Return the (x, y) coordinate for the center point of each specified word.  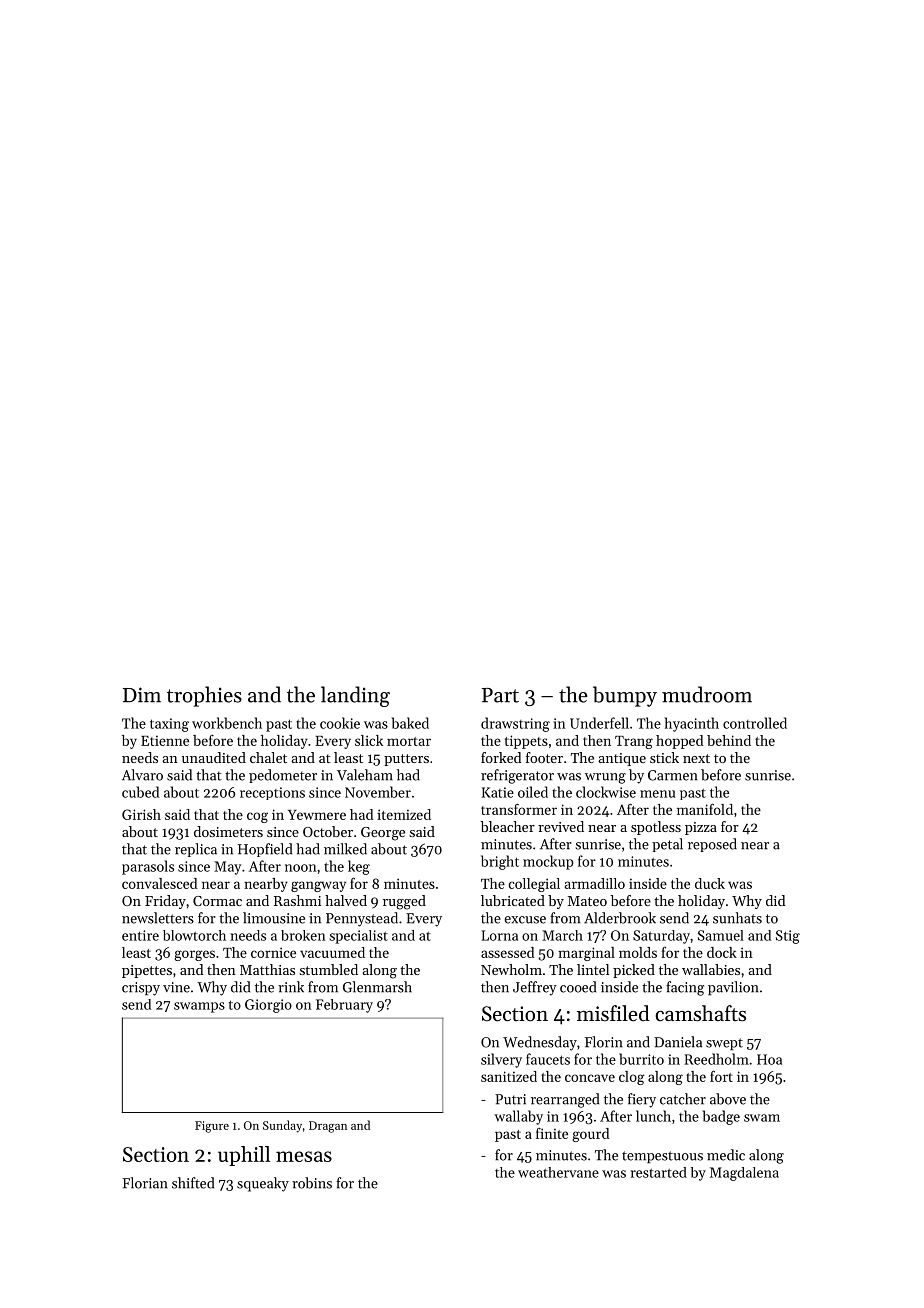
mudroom (707, 694)
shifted (193, 1183)
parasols (148, 867)
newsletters (158, 918)
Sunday (282, 1126)
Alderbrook (620, 918)
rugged (404, 902)
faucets (548, 1059)
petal (667, 845)
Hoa (769, 1059)
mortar (409, 741)
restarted (659, 1172)
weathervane (558, 1172)
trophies (204, 696)
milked (345, 849)
